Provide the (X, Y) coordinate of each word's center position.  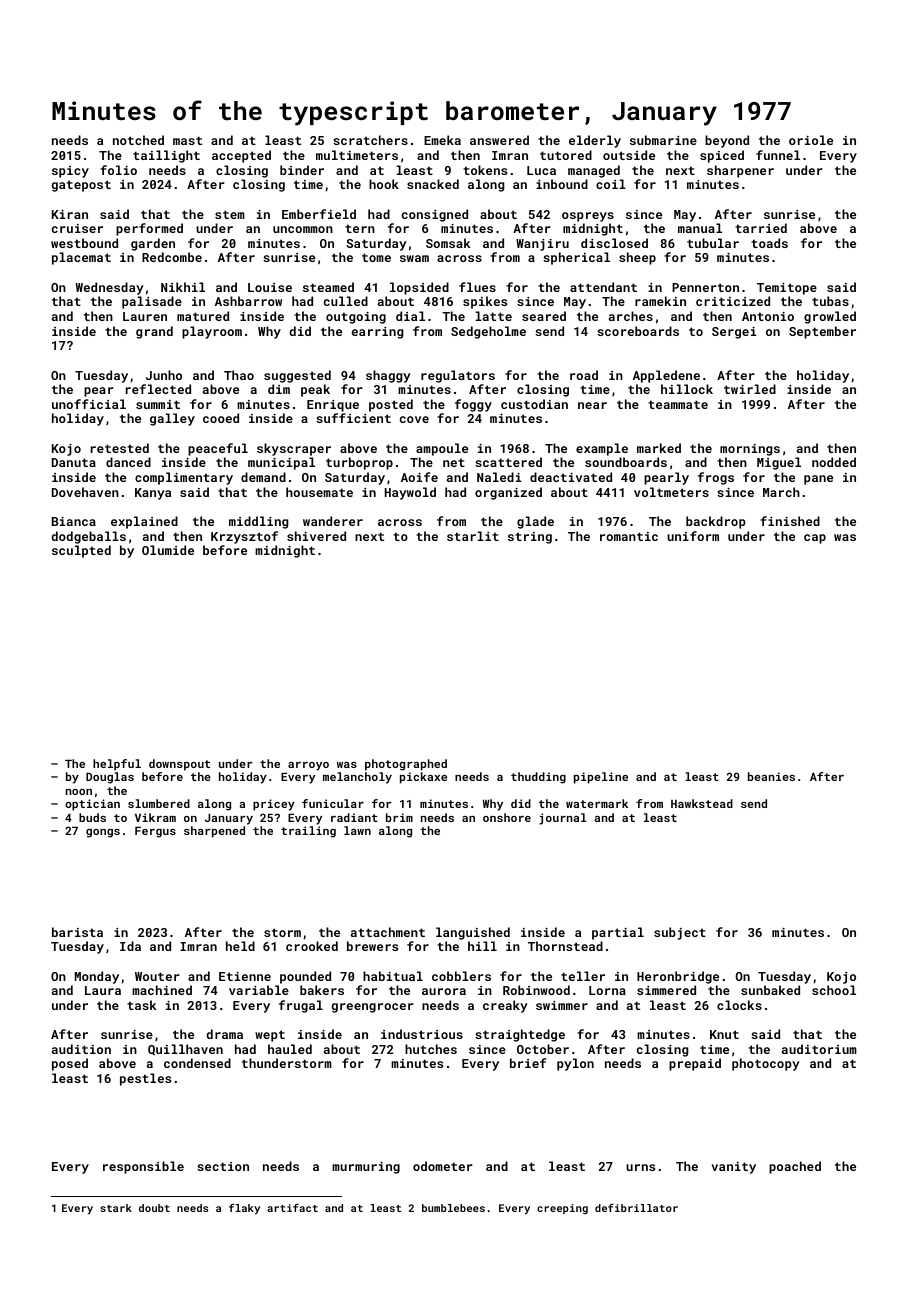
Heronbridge (678, 977)
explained (144, 522)
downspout (179, 765)
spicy (70, 172)
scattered (508, 462)
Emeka (442, 140)
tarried (761, 228)
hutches (431, 1049)
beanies (771, 776)
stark (116, 1208)
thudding (538, 778)
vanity (733, 1168)
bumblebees (453, 1208)
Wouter (157, 976)
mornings (750, 450)
